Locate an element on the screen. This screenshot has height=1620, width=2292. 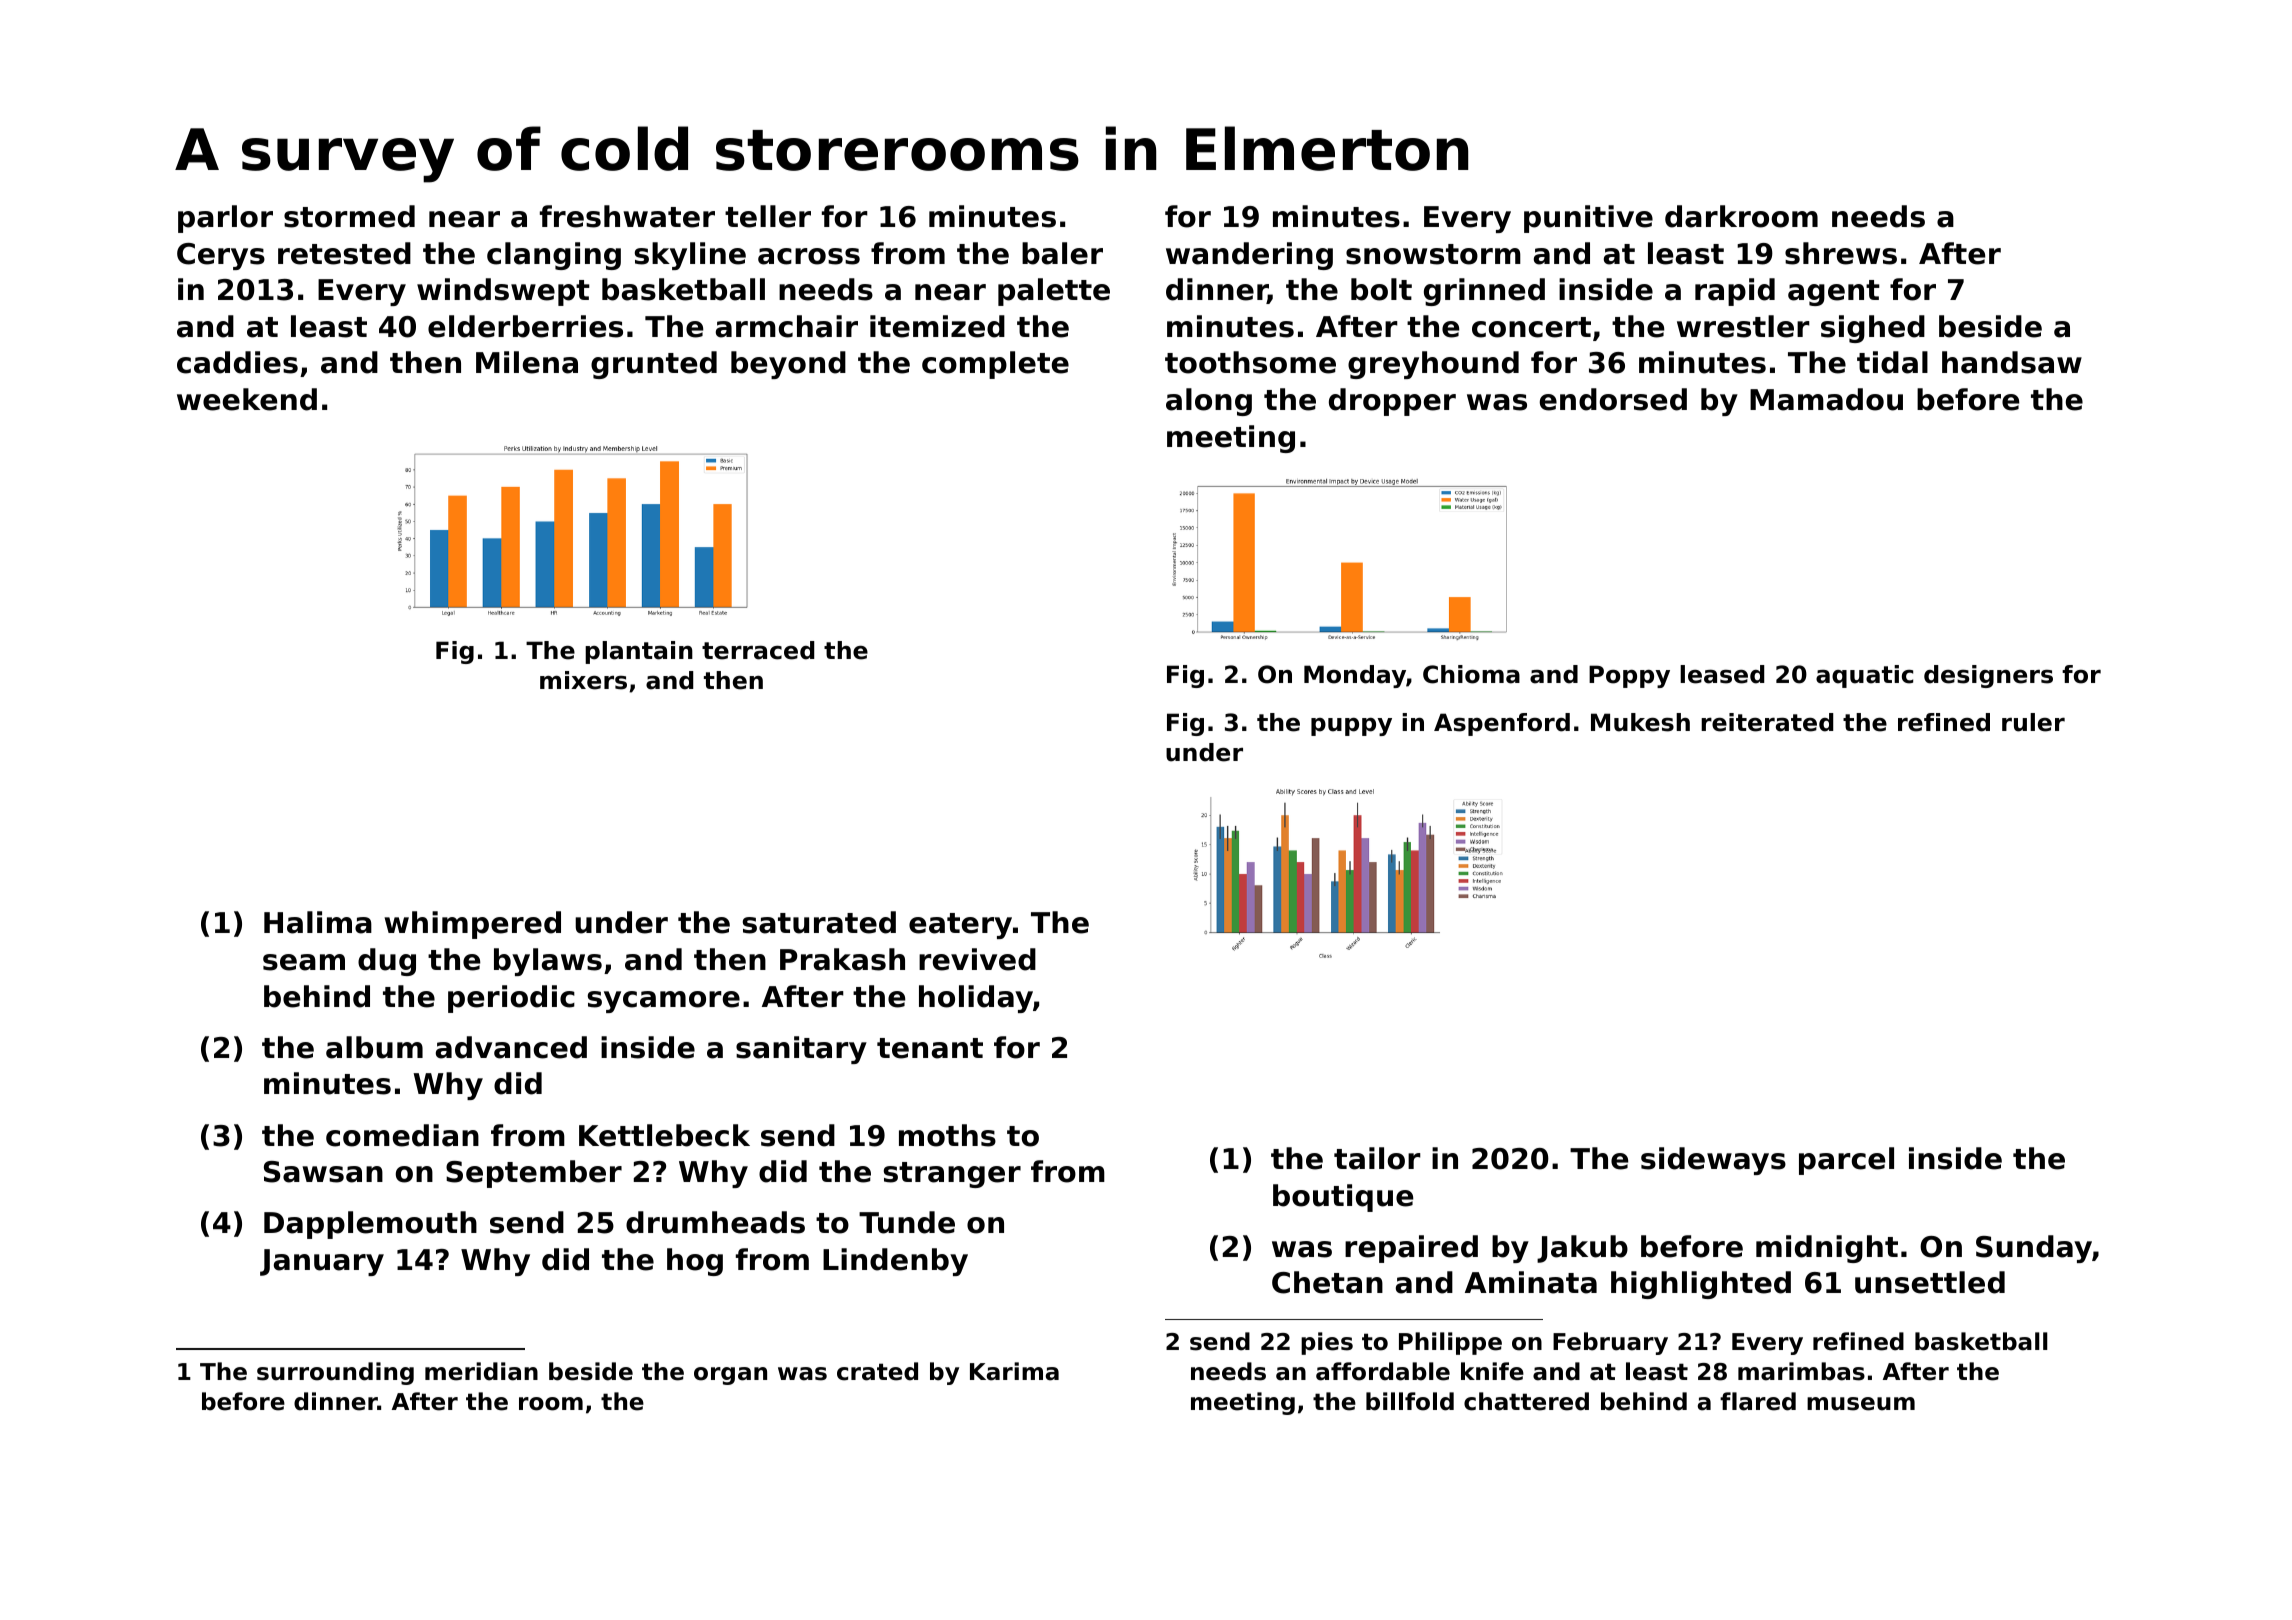
surrounding is located at coordinates (335, 1373).
